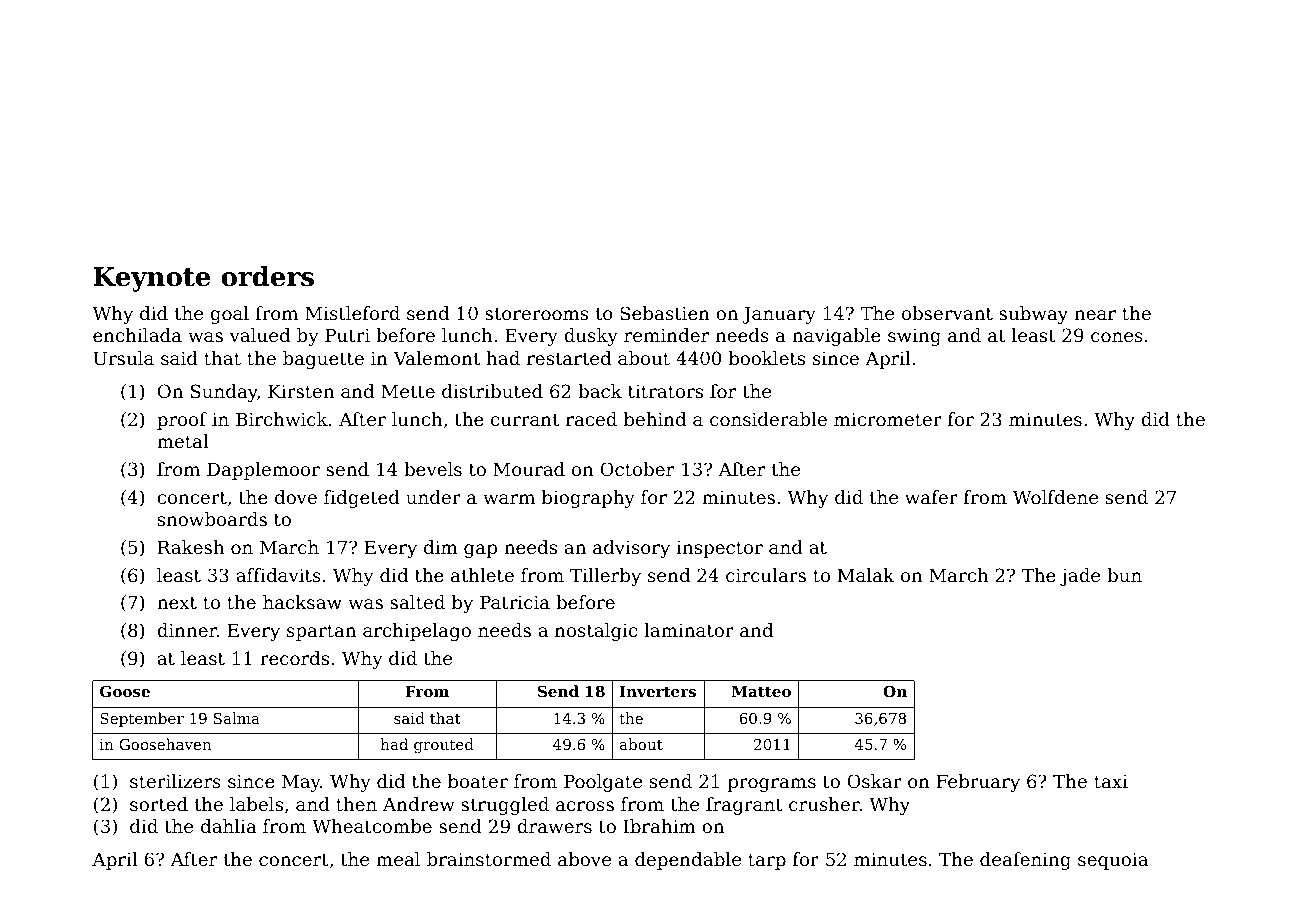 The image size is (1308, 924). Describe the element at coordinates (768, 419) in the screenshot. I see `considerable` at that location.
